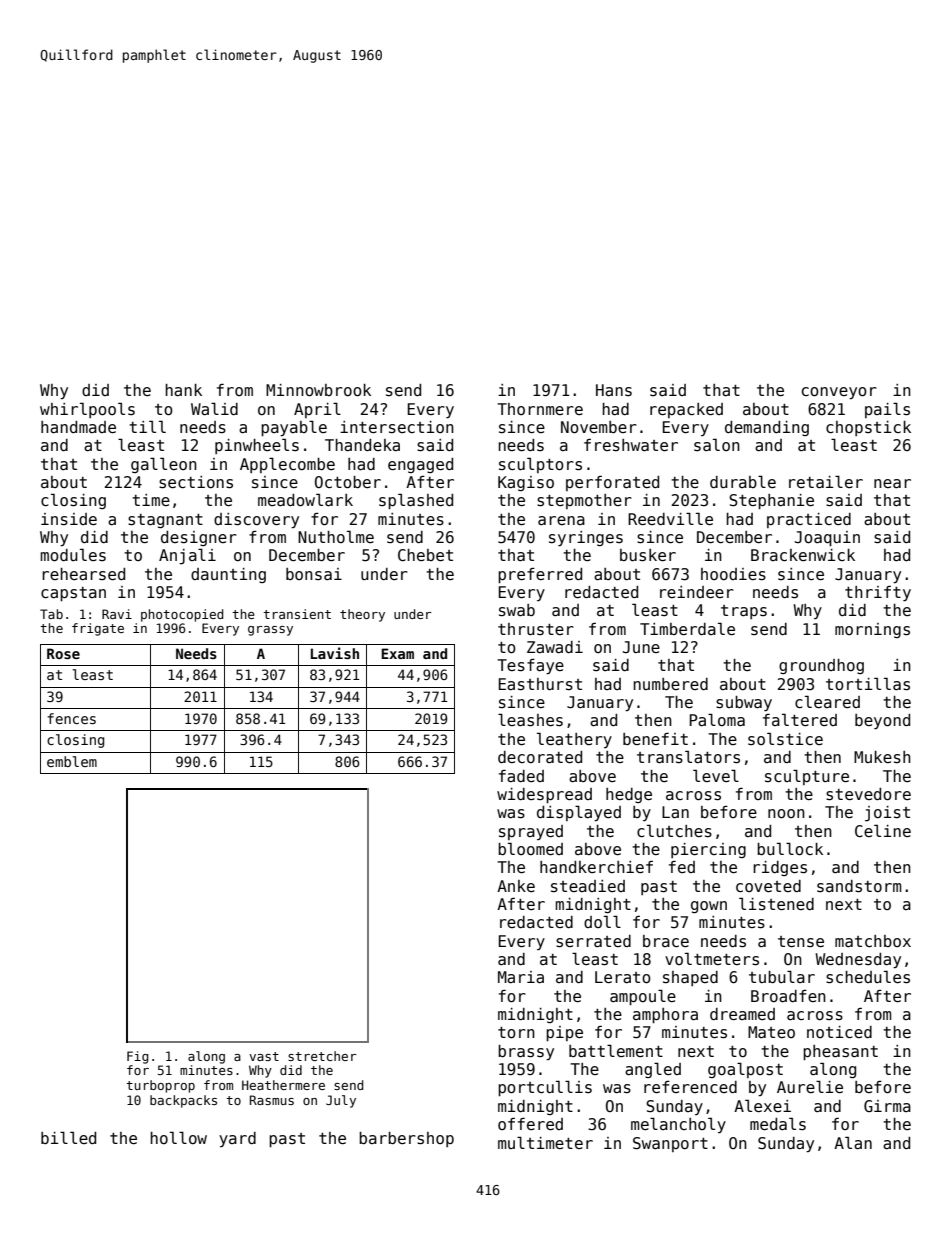 This screenshot has height=1233, width=952. I want to click on noticed, so click(839, 1032).
